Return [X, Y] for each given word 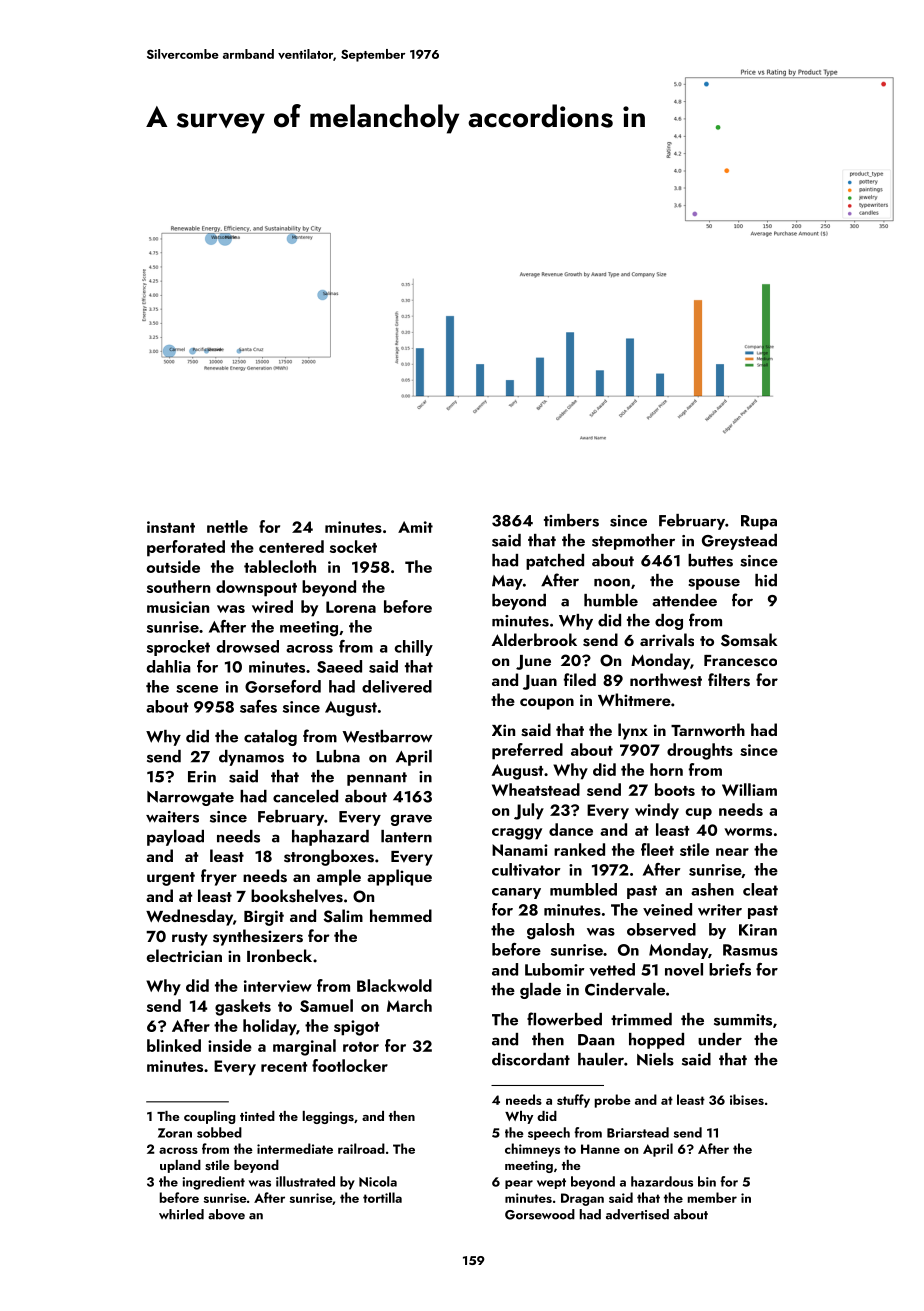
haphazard [330, 838]
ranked [579, 849]
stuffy [573, 1101]
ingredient [213, 1183]
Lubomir [555, 969]
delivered [397, 686]
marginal [304, 1047]
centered [291, 546]
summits [743, 1020]
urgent [171, 879]
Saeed [339, 666]
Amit [415, 527]
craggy [517, 834]
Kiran [758, 930]
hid [766, 580]
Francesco [740, 661]
